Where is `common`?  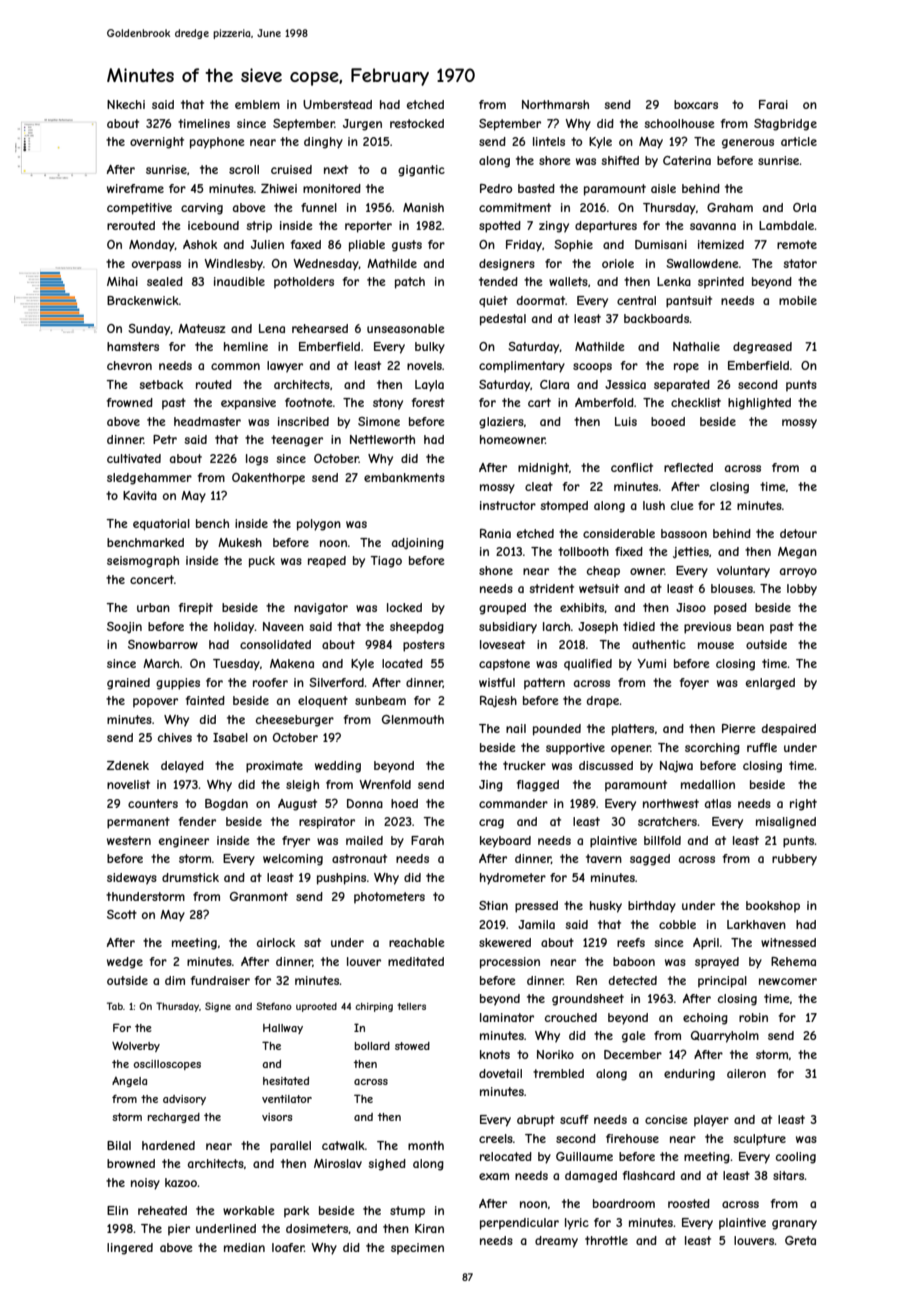
common is located at coordinates (235, 366).
